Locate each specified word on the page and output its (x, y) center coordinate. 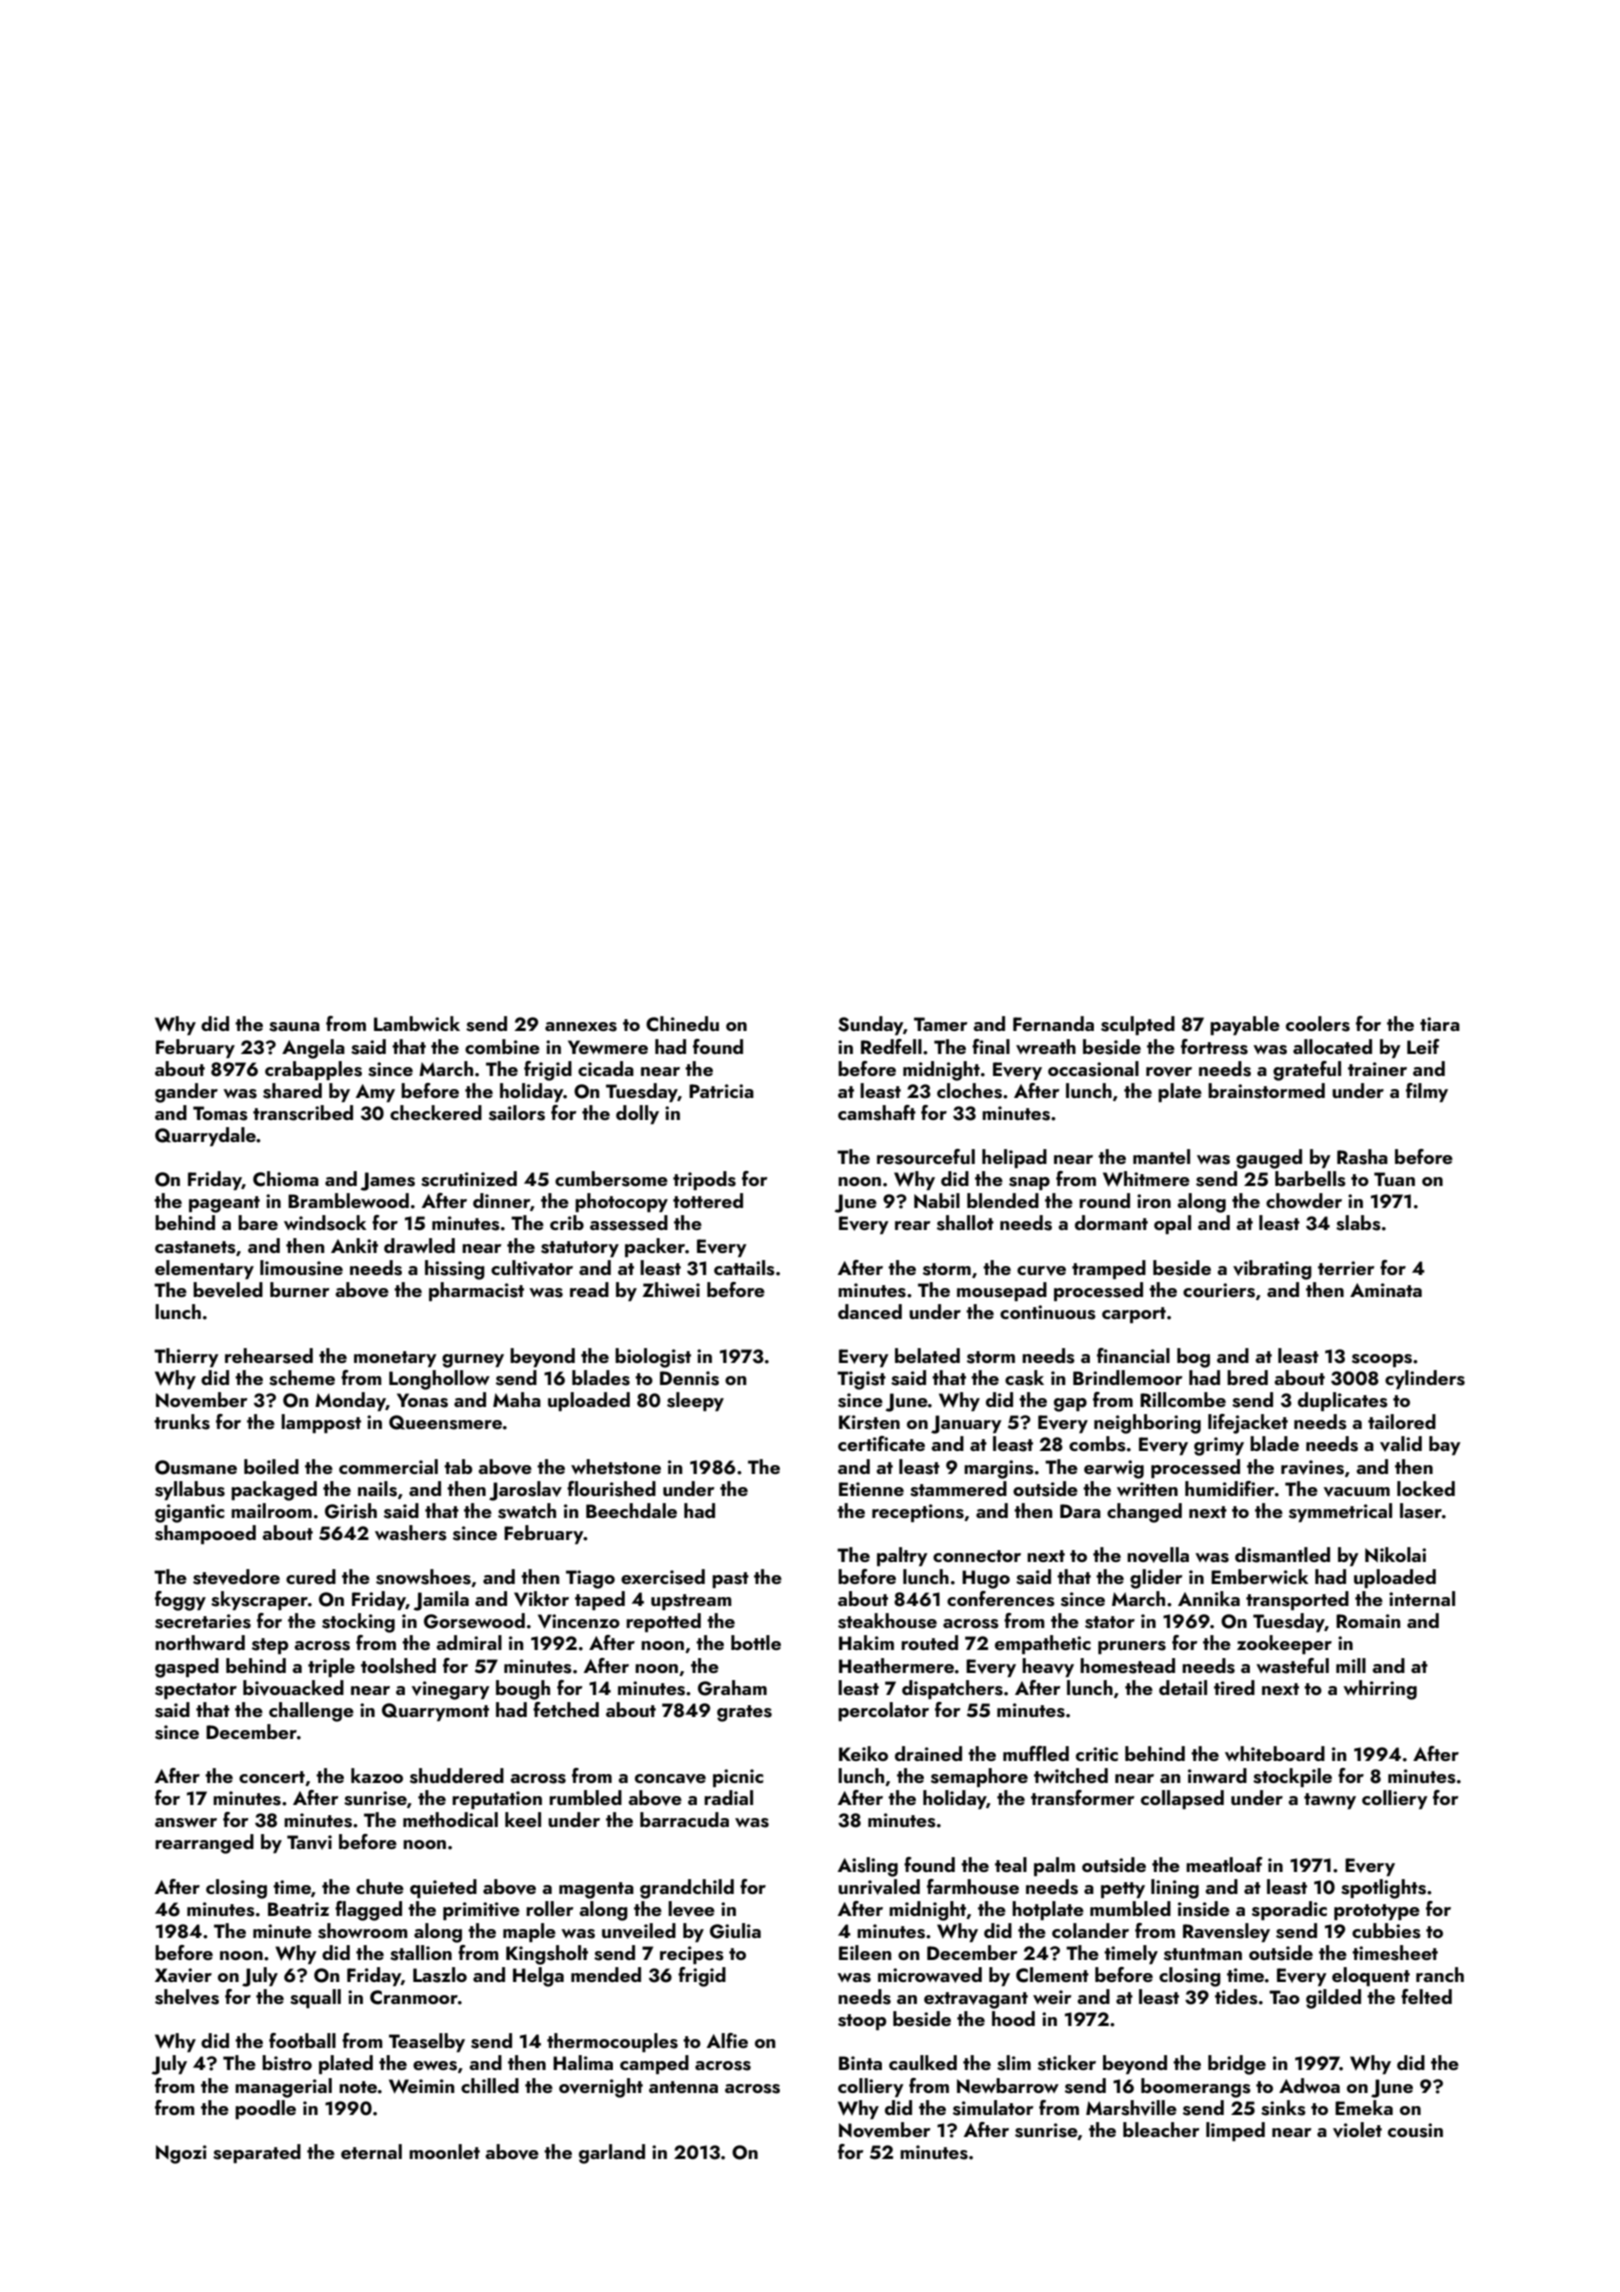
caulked (923, 2062)
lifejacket (1248, 1424)
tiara (1440, 1024)
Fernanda (1053, 1023)
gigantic (189, 1513)
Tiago (590, 1579)
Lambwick (417, 1023)
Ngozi (181, 2154)
